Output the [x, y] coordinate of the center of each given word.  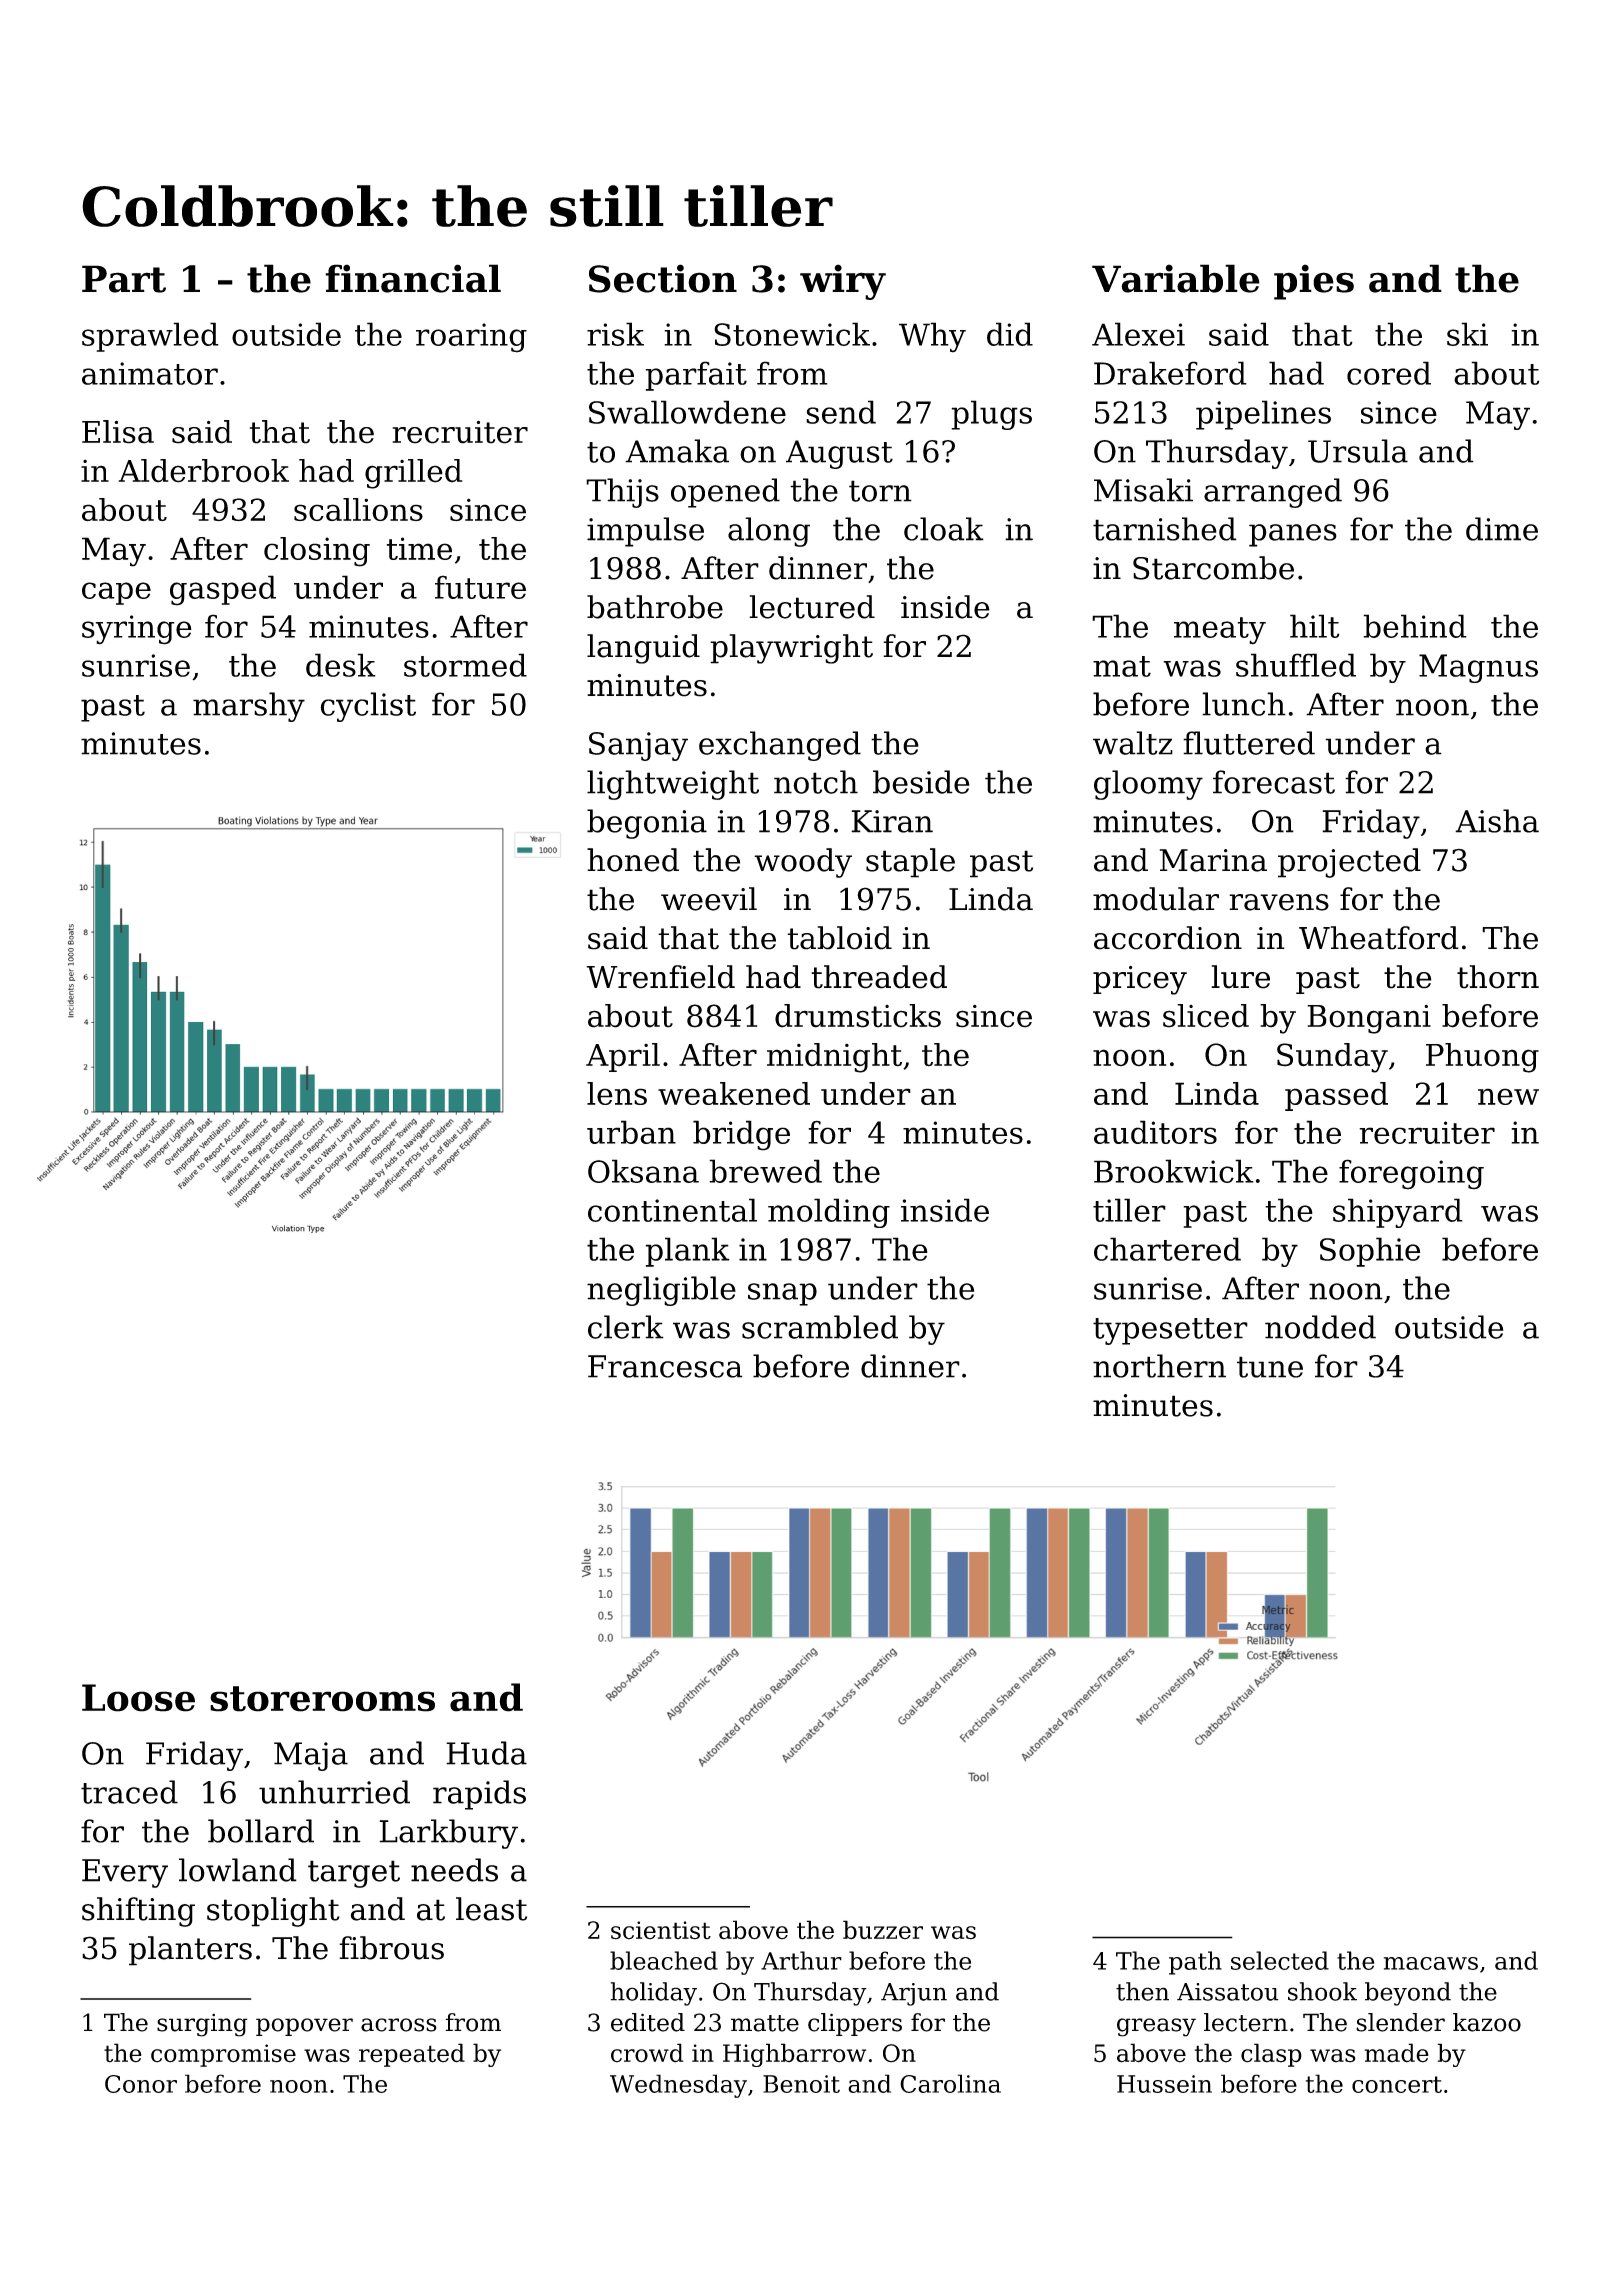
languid [643, 649]
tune [1270, 1367]
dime [1502, 529]
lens [617, 1093]
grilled [413, 474]
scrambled [820, 1327]
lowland [238, 1870]
